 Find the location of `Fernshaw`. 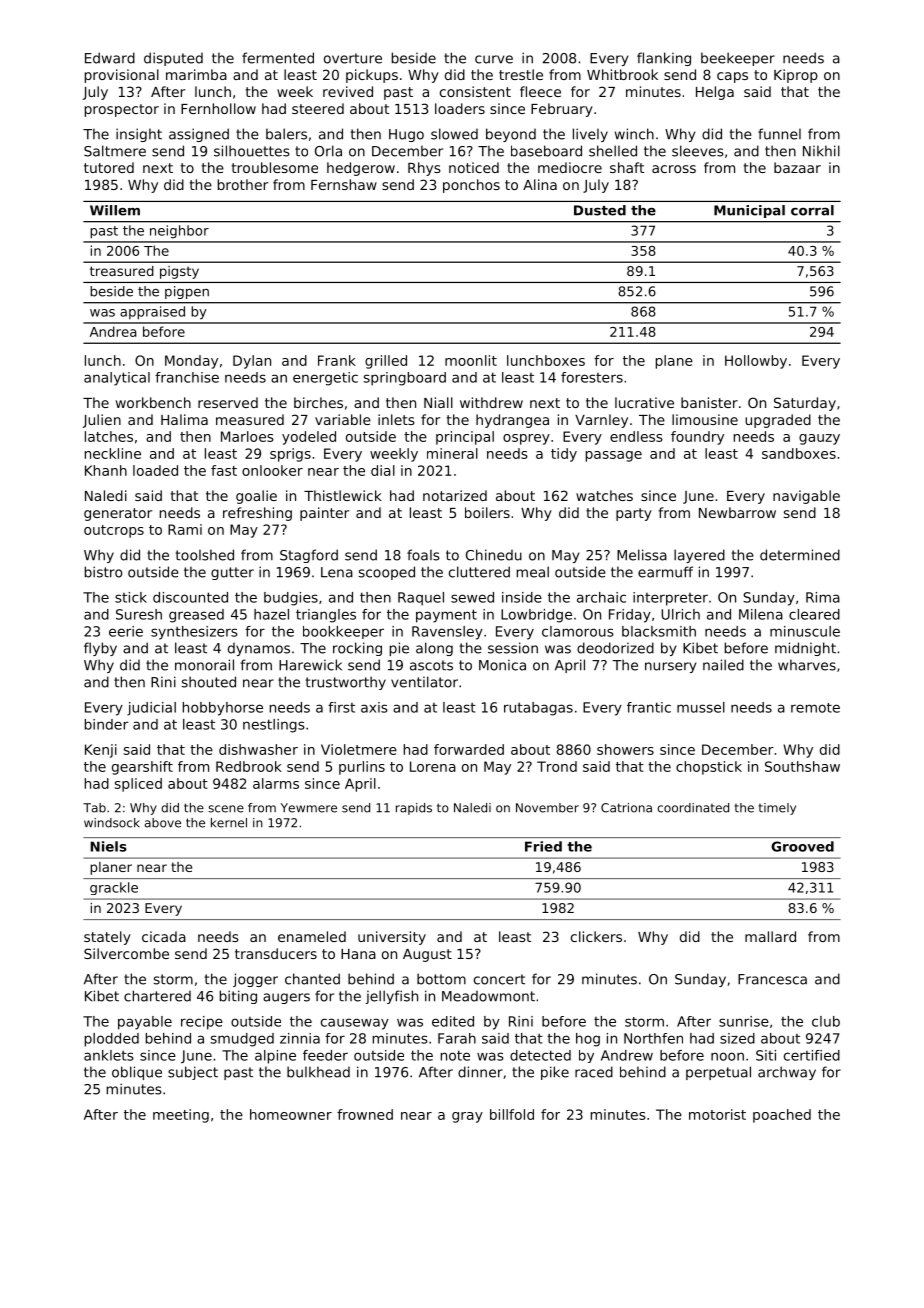

Fernshaw is located at coordinates (344, 184).
